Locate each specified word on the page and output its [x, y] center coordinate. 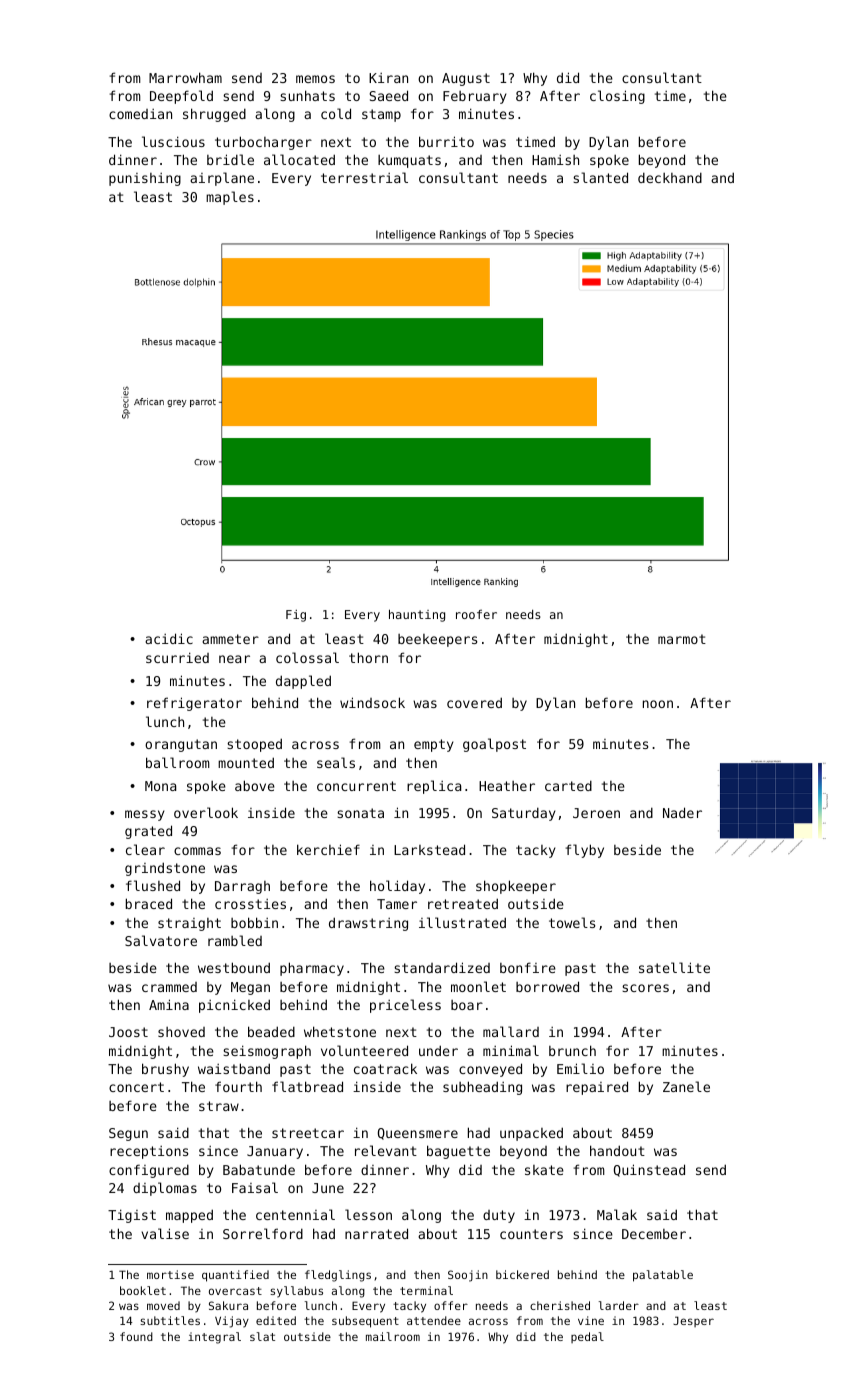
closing [617, 97]
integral [214, 1338]
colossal [307, 657]
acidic [169, 638]
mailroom [393, 1336]
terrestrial [364, 177]
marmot [682, 639]
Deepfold [181, 97]
